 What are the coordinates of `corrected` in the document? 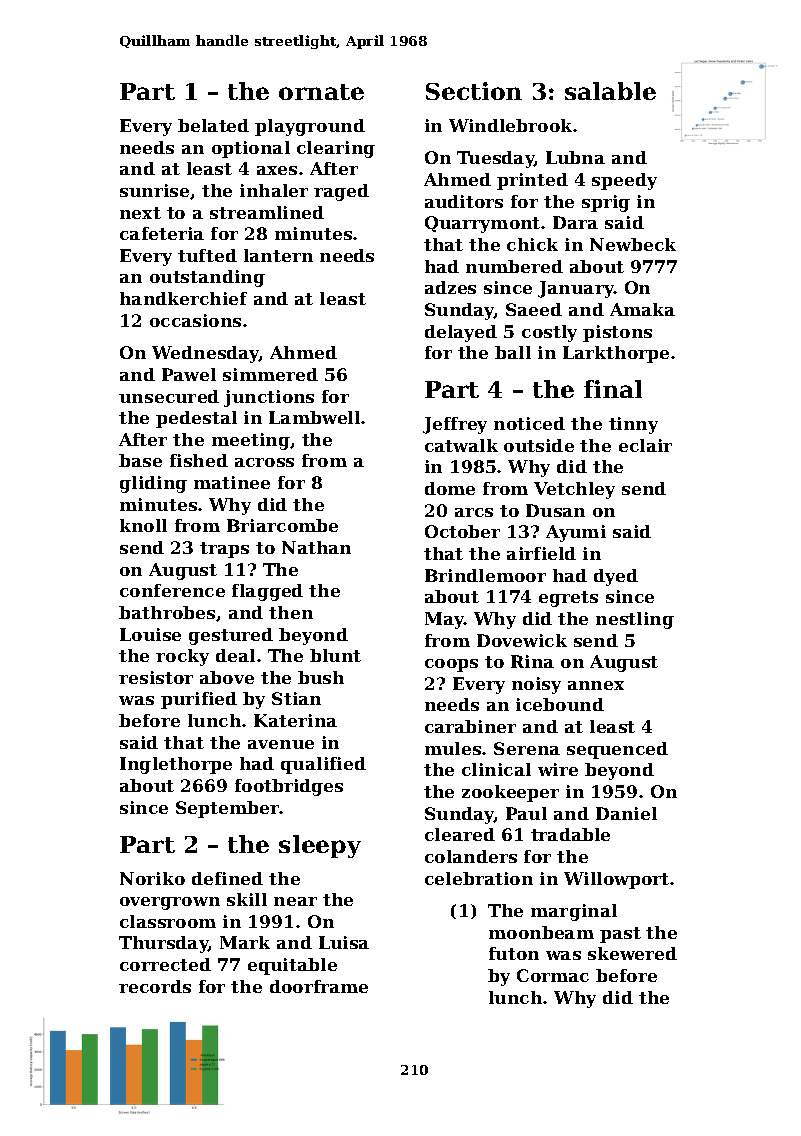 It's located at (165, 964).
